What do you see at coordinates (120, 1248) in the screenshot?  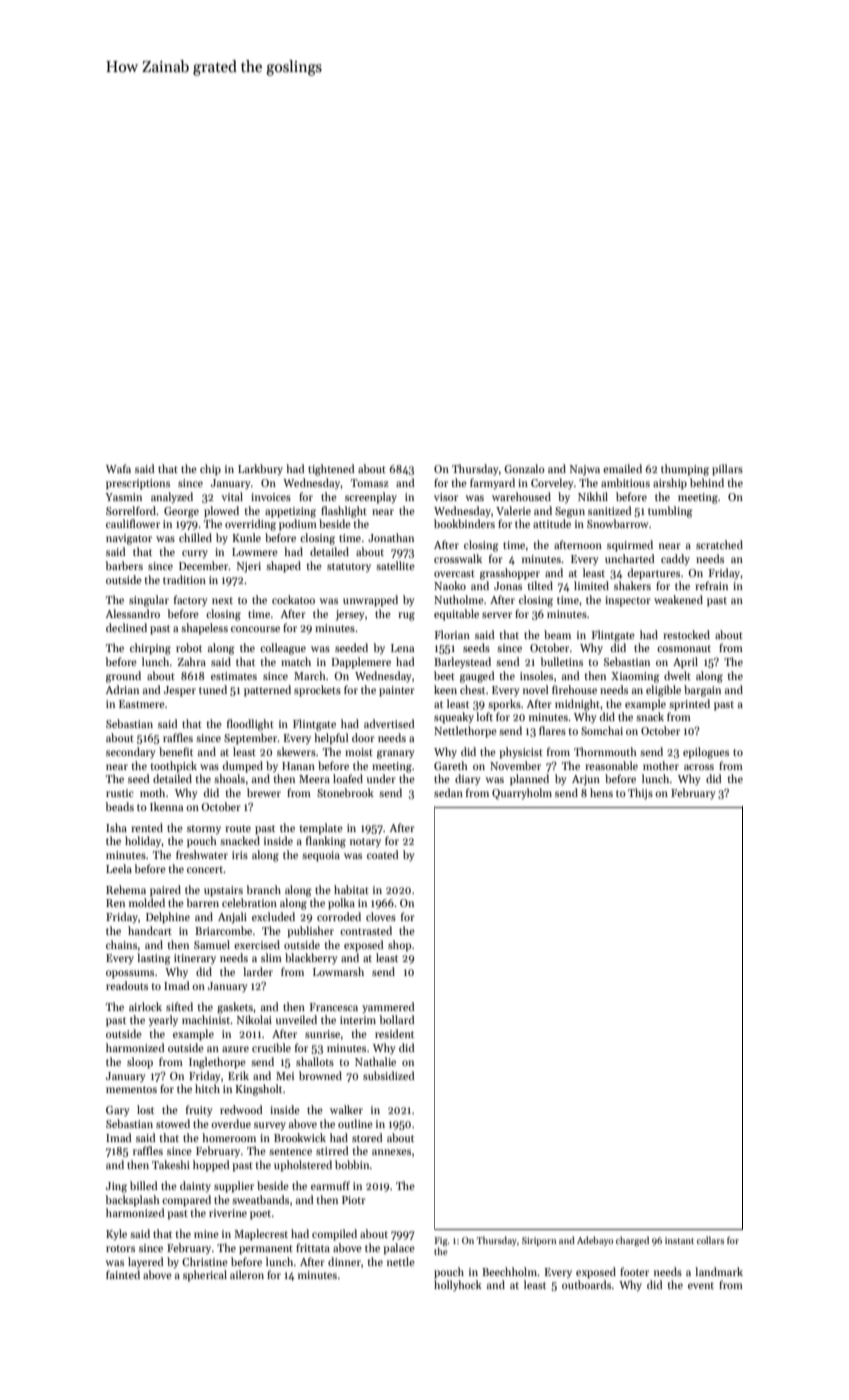 I see `rotors` at bounding box center [120, 1248].
